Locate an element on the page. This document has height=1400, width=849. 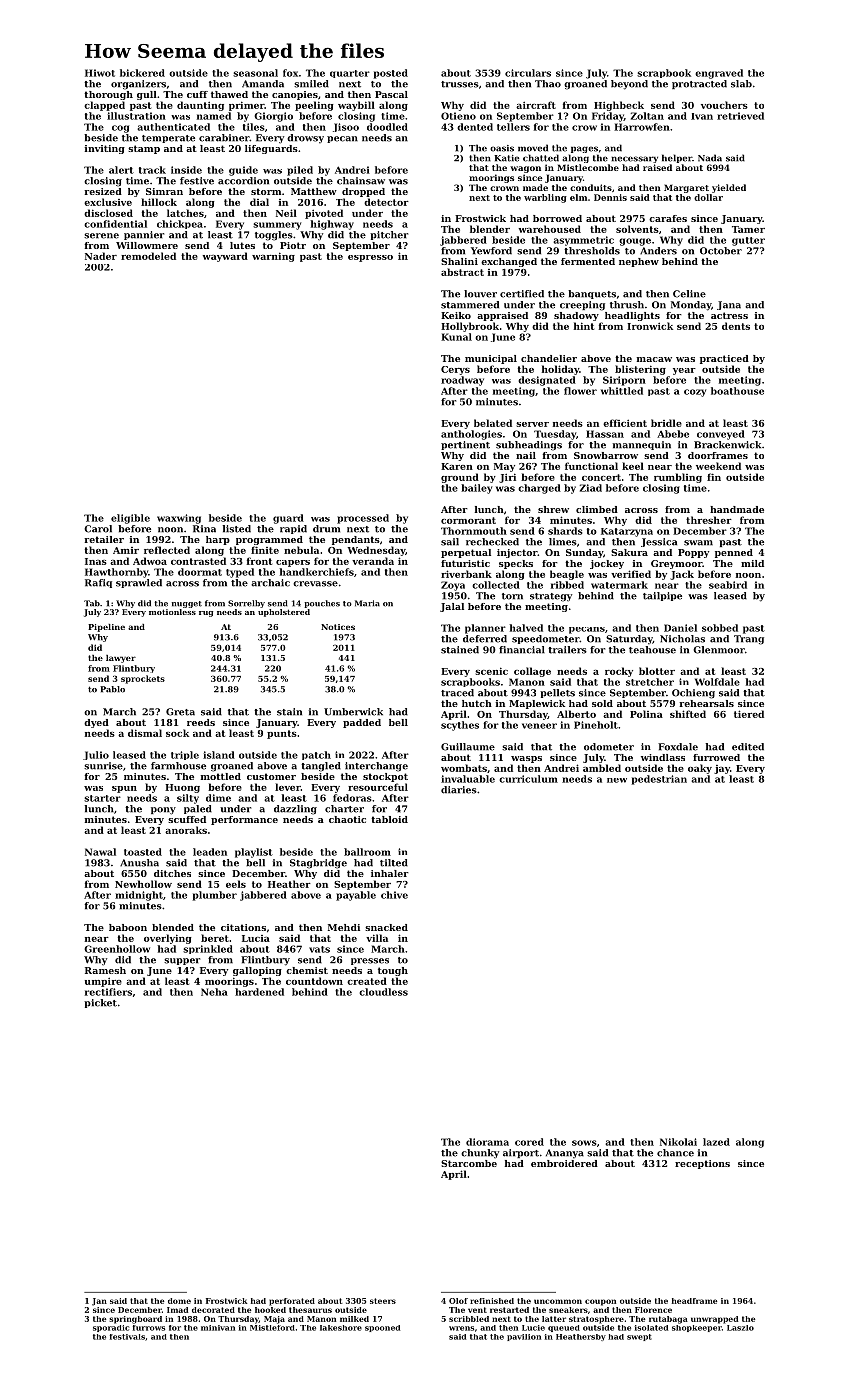
galloping is located at coordinates (257, 971).
